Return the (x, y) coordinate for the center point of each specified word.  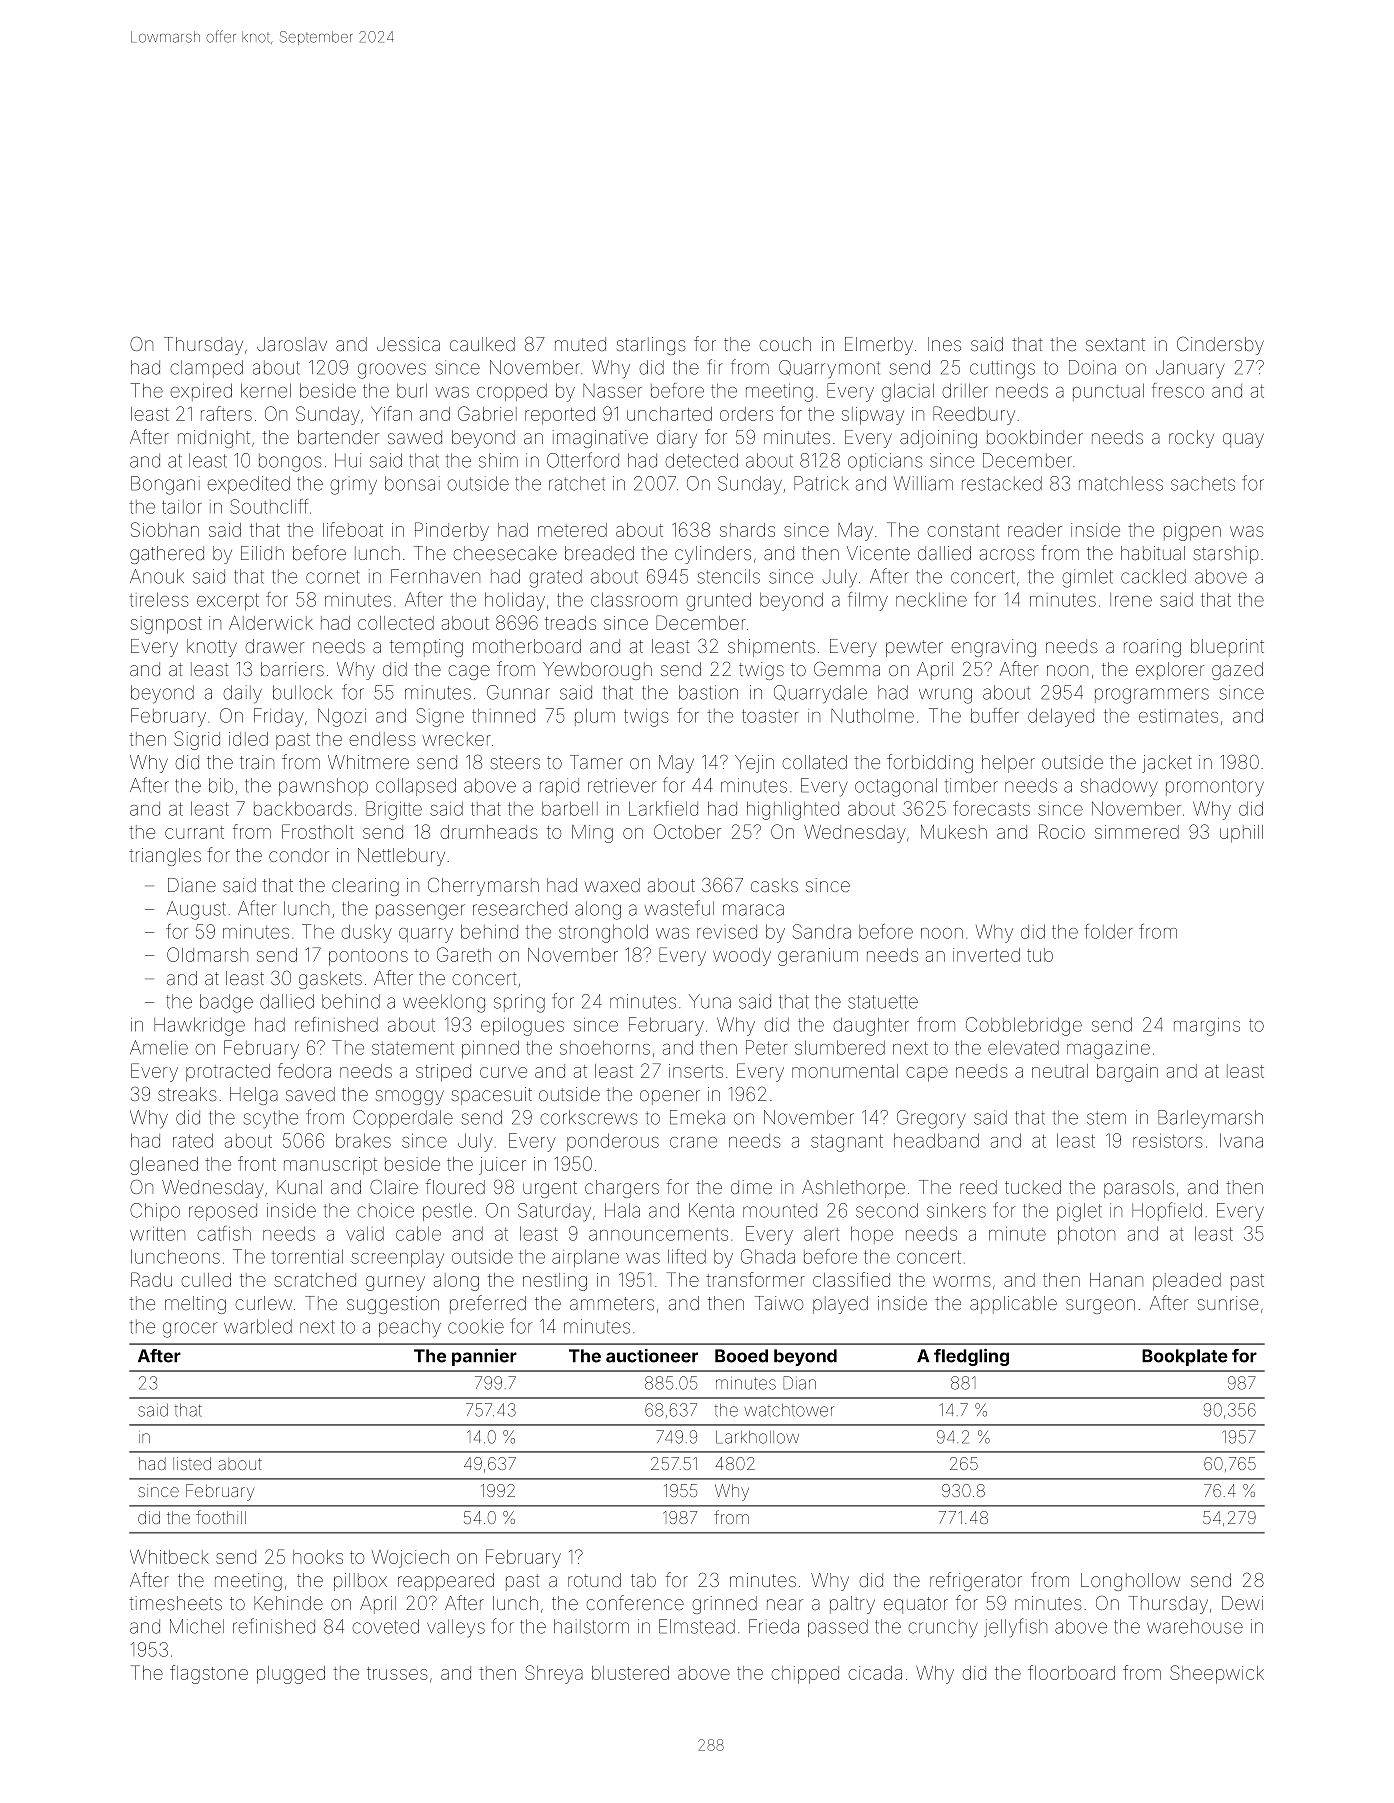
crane (693, 1142)
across (1007, 554)
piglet (1079, 1212)
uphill (1241, 834)
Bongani (165, 485)
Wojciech (410, 1559)
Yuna (710, 1001)
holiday (515, 601)
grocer (190, 1330)
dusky (366, 933)
